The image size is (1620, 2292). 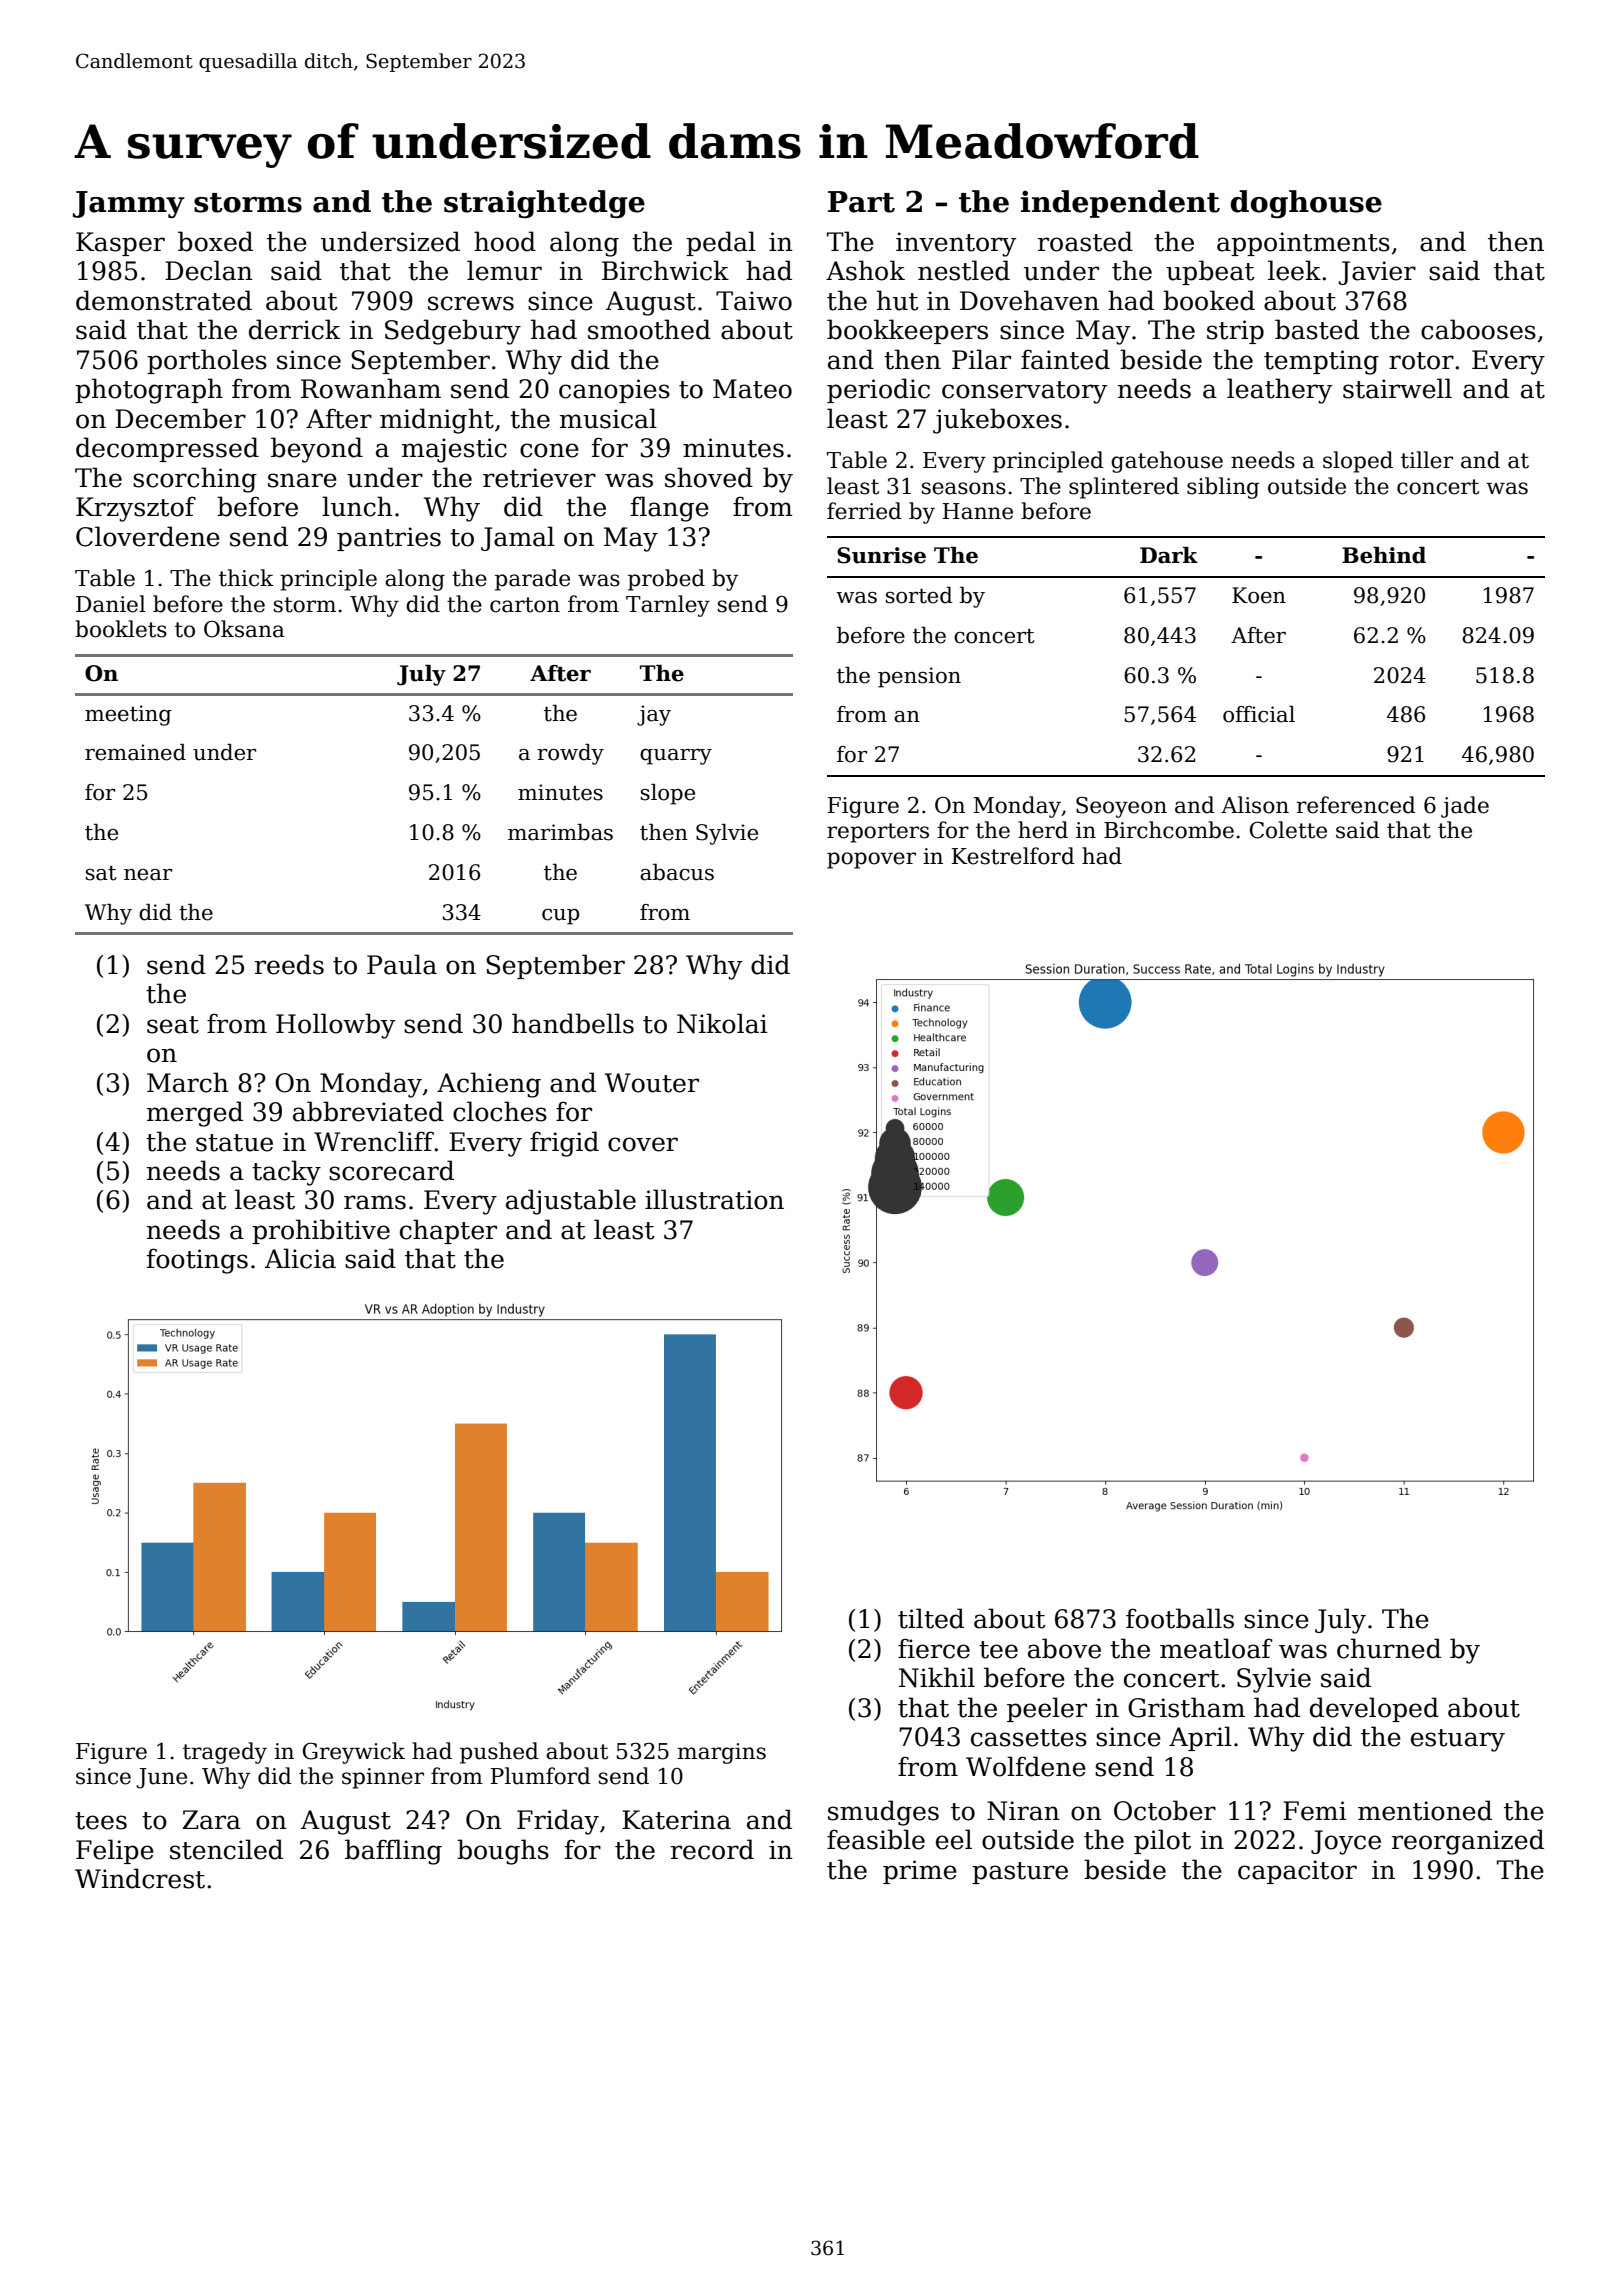 What do you see at coordinates (564, 1144) in the image?
I see `frigid` at bounding box center [564, 1144].
